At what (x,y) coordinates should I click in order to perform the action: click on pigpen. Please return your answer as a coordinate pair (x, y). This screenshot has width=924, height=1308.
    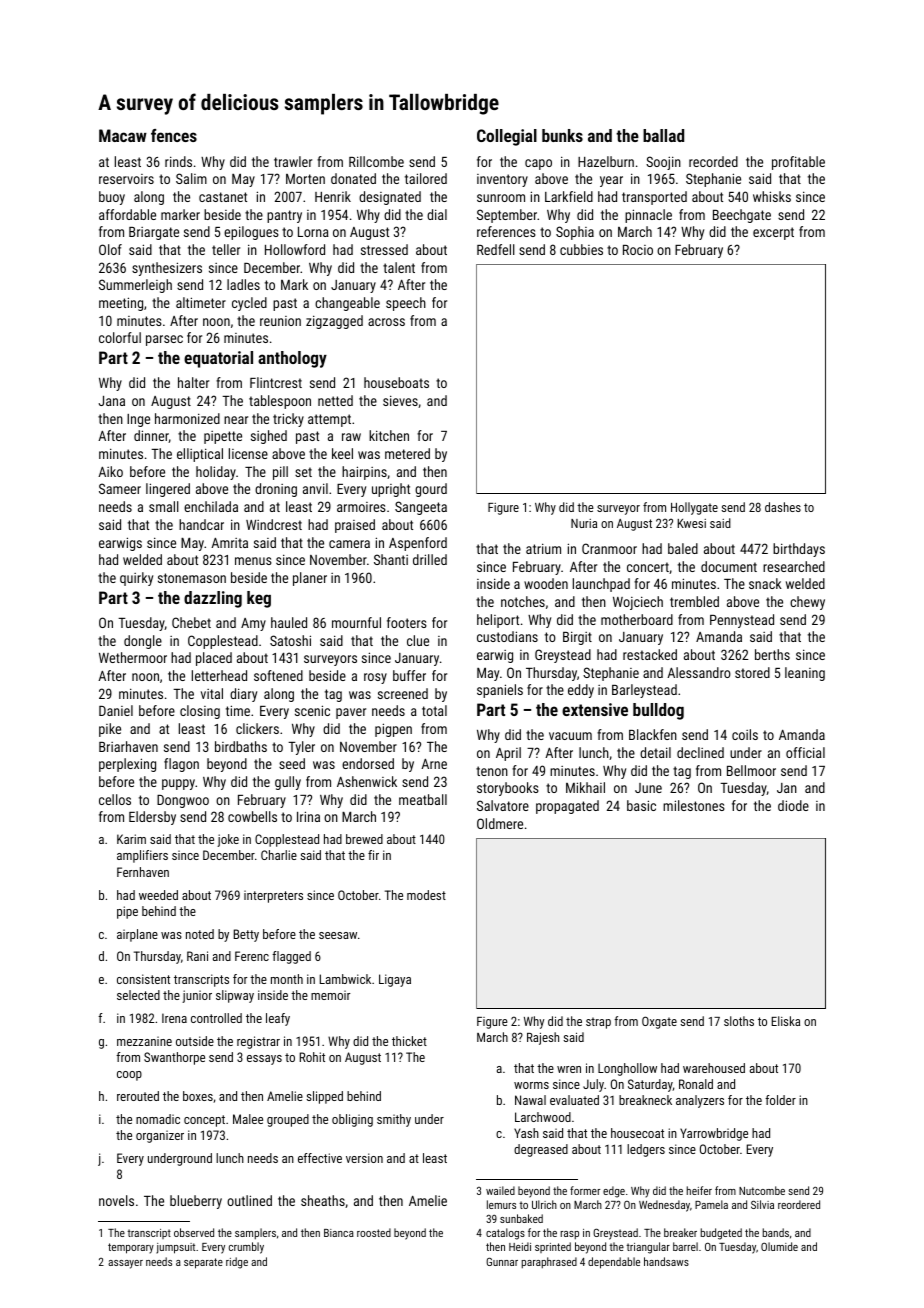
    Looking at the image, I should click on (393, 730).
